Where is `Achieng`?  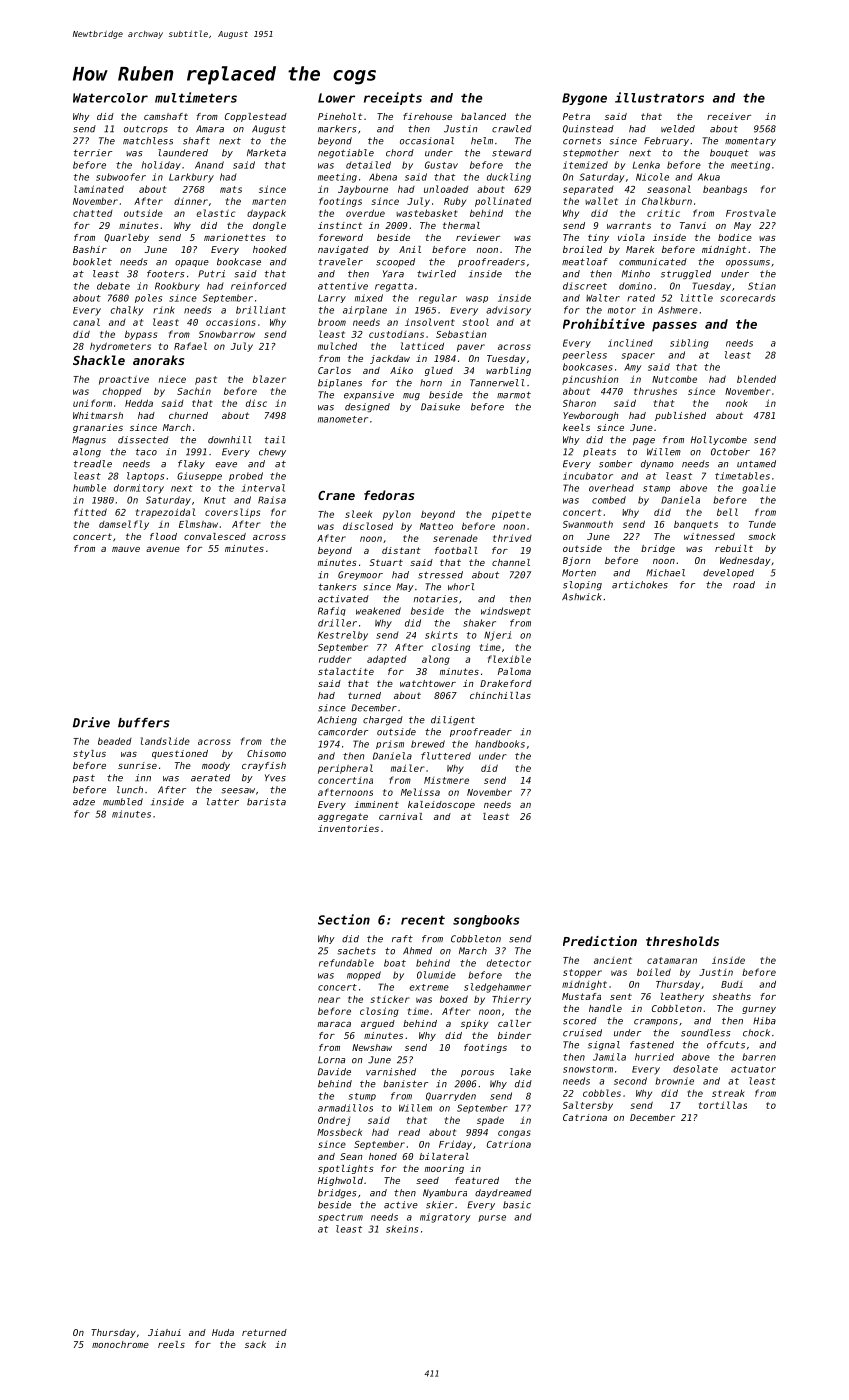 Achieng is located at coordinates (337, 720).
